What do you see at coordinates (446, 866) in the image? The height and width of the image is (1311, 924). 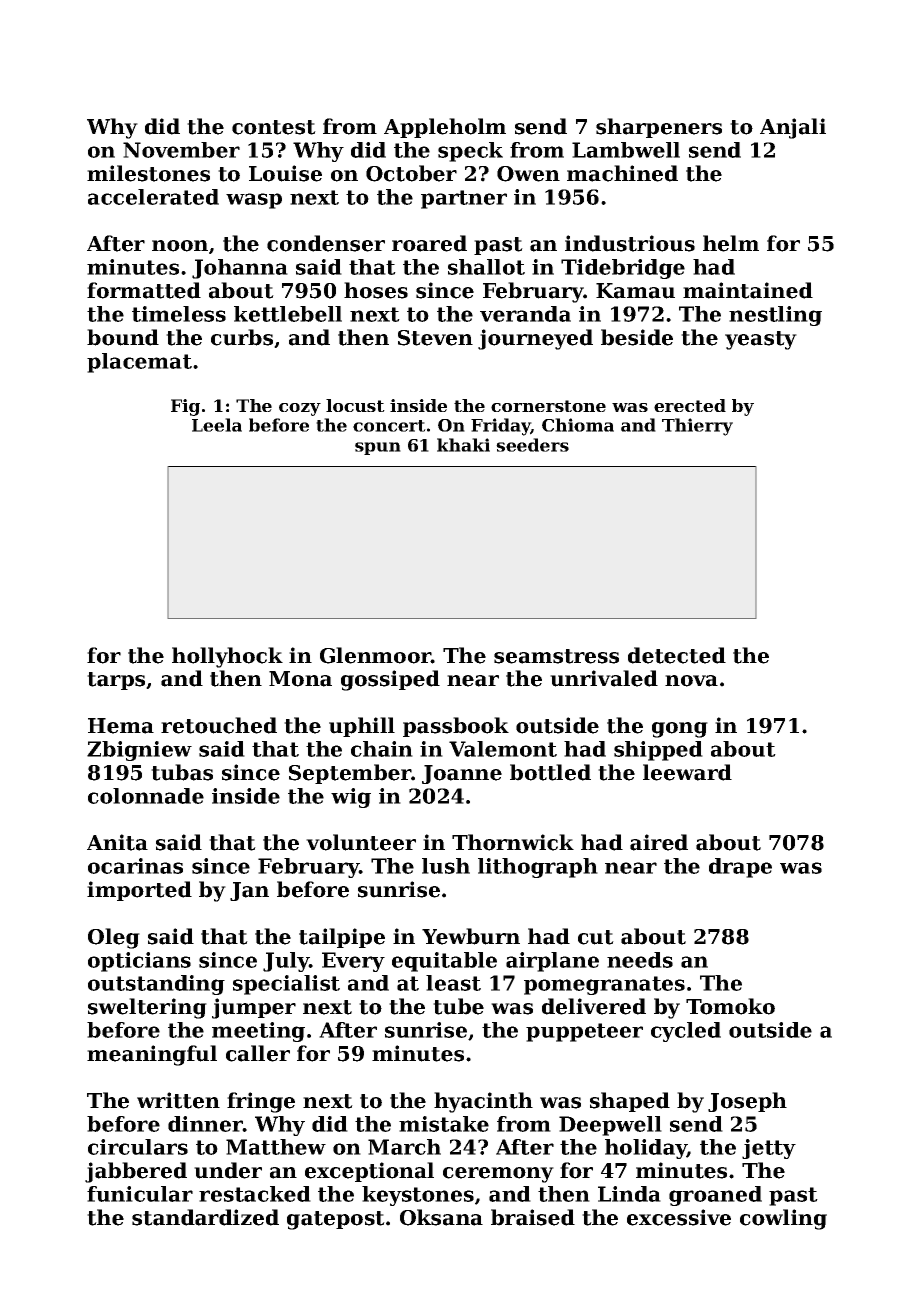 I see `lush` at bounding box center [446, 866].
